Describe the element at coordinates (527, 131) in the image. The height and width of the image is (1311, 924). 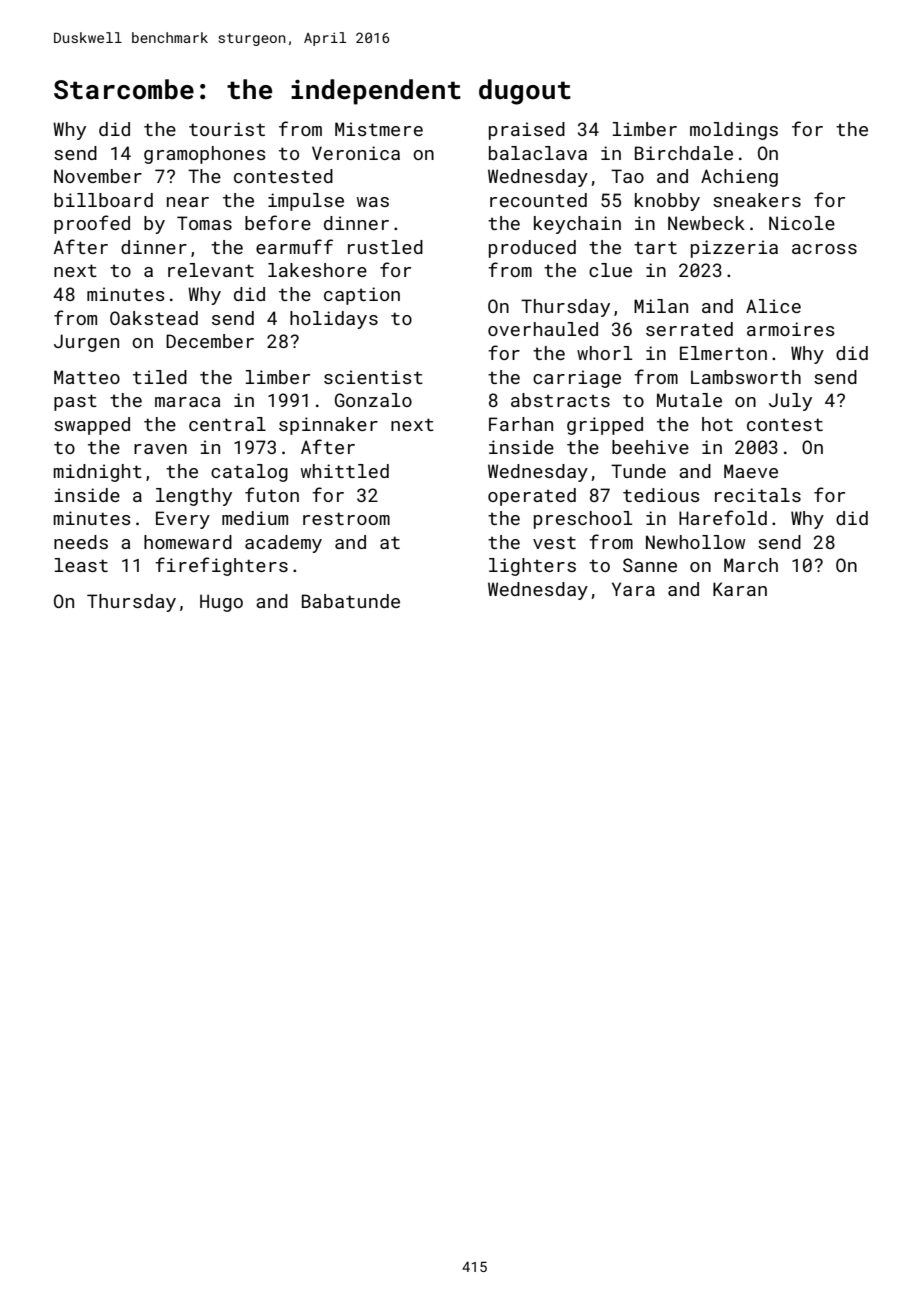
I see `praised` at that location.
